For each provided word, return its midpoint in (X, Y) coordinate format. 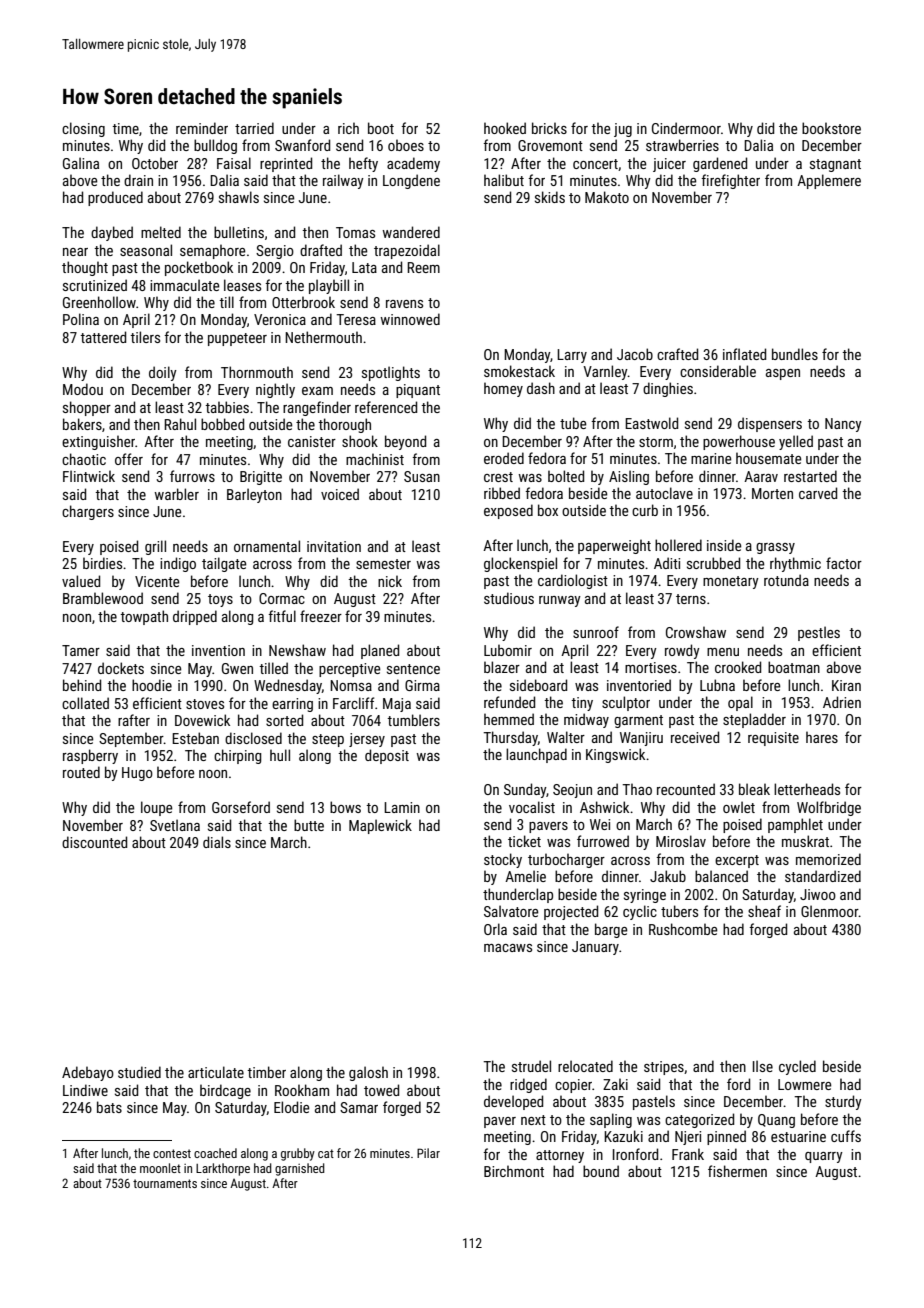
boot (381, 128)
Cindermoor (686, 128)
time (125, 128)
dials (217, 842)
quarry (824, 1157)
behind (82, 685)
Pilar (428, 1153)
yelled (796, 442)
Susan (422, 476)
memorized (828, 859)
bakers (82, 424)
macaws (508, 948)
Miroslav (681, 841)
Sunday (525, 790)
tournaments (165, 1183)
